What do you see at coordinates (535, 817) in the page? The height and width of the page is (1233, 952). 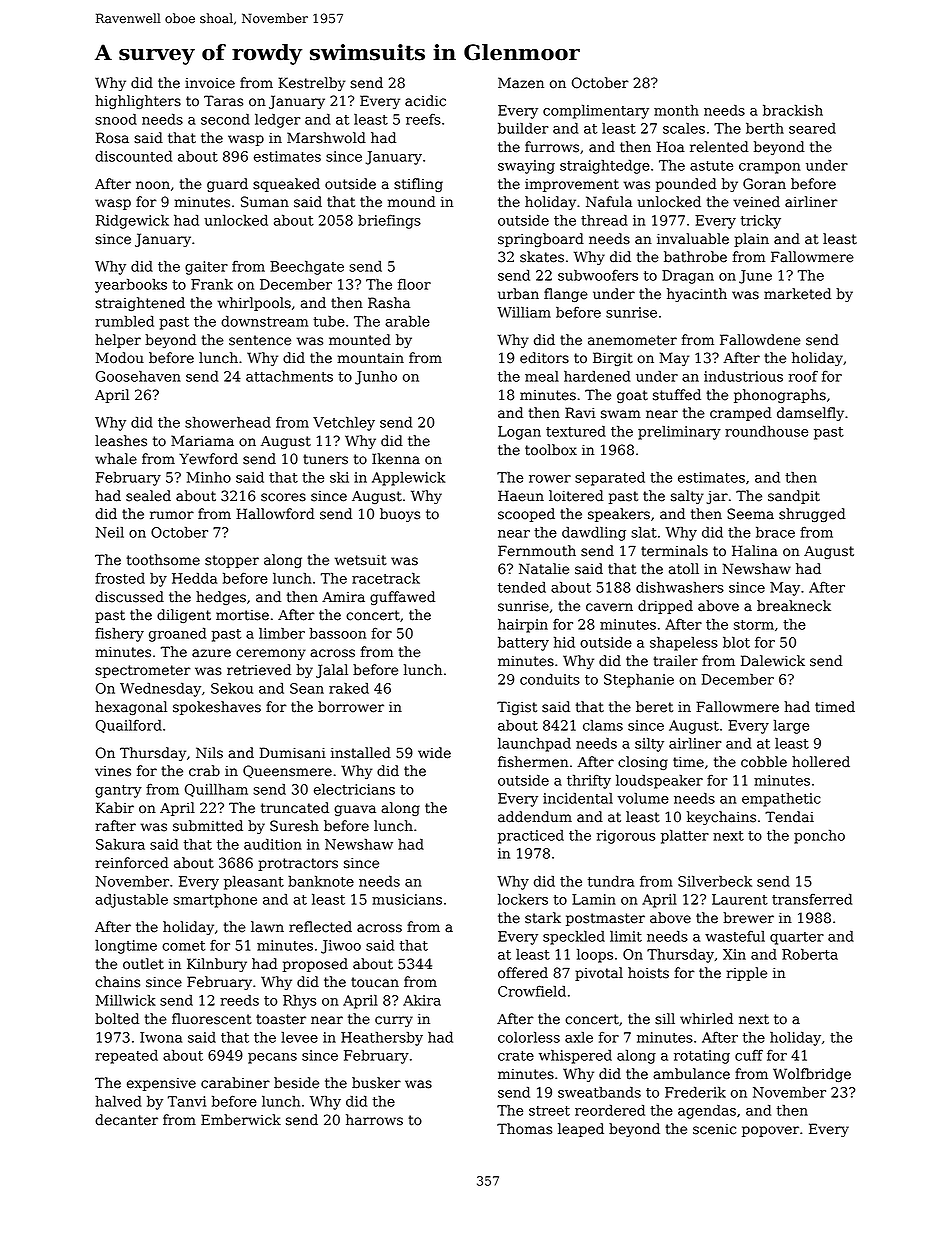 I see `addendum` at bounding box center [535, 817].
